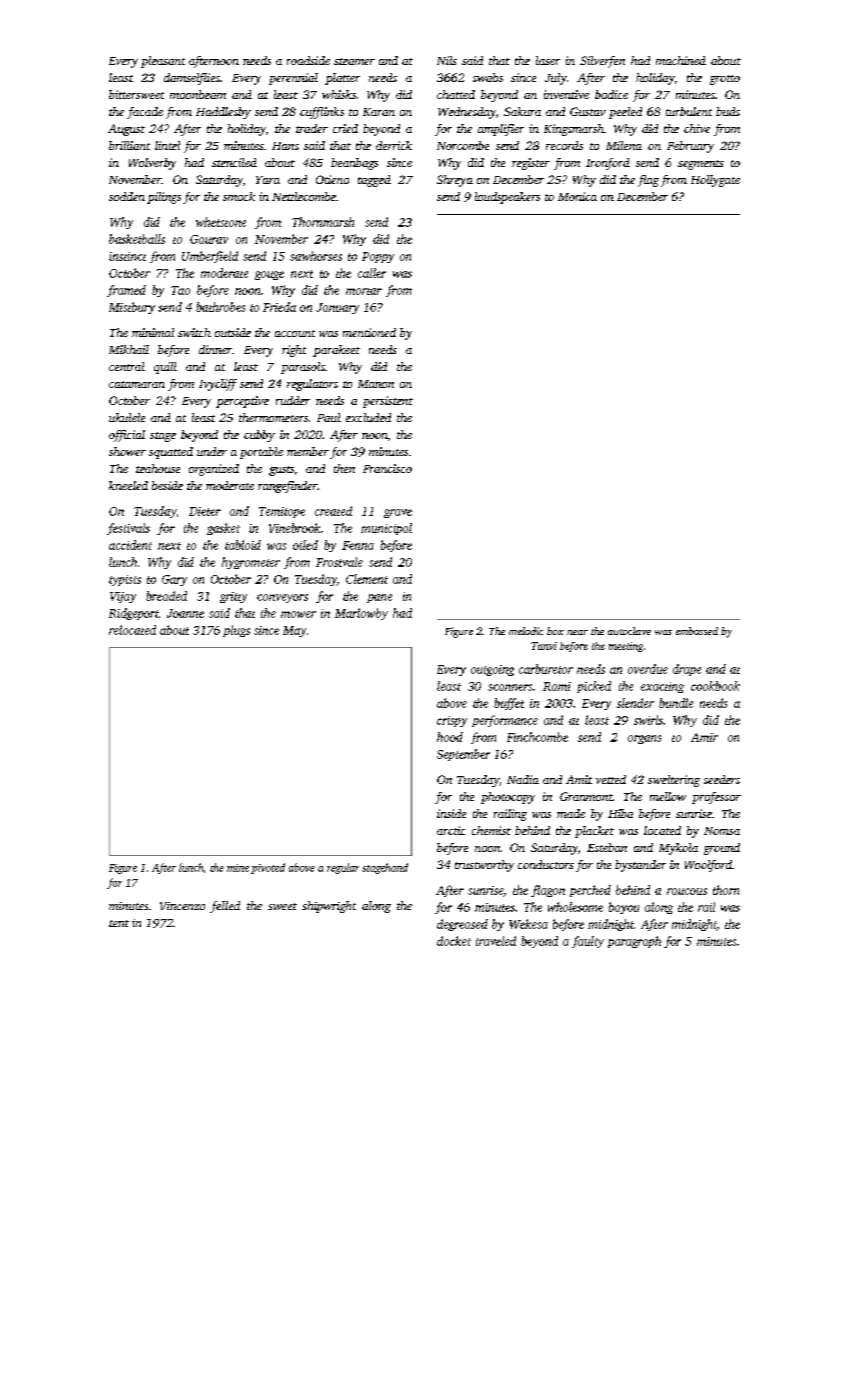  What do you see at coordinates (564, 145) in the document?
I see `records` at bounding box center [564, 145].
